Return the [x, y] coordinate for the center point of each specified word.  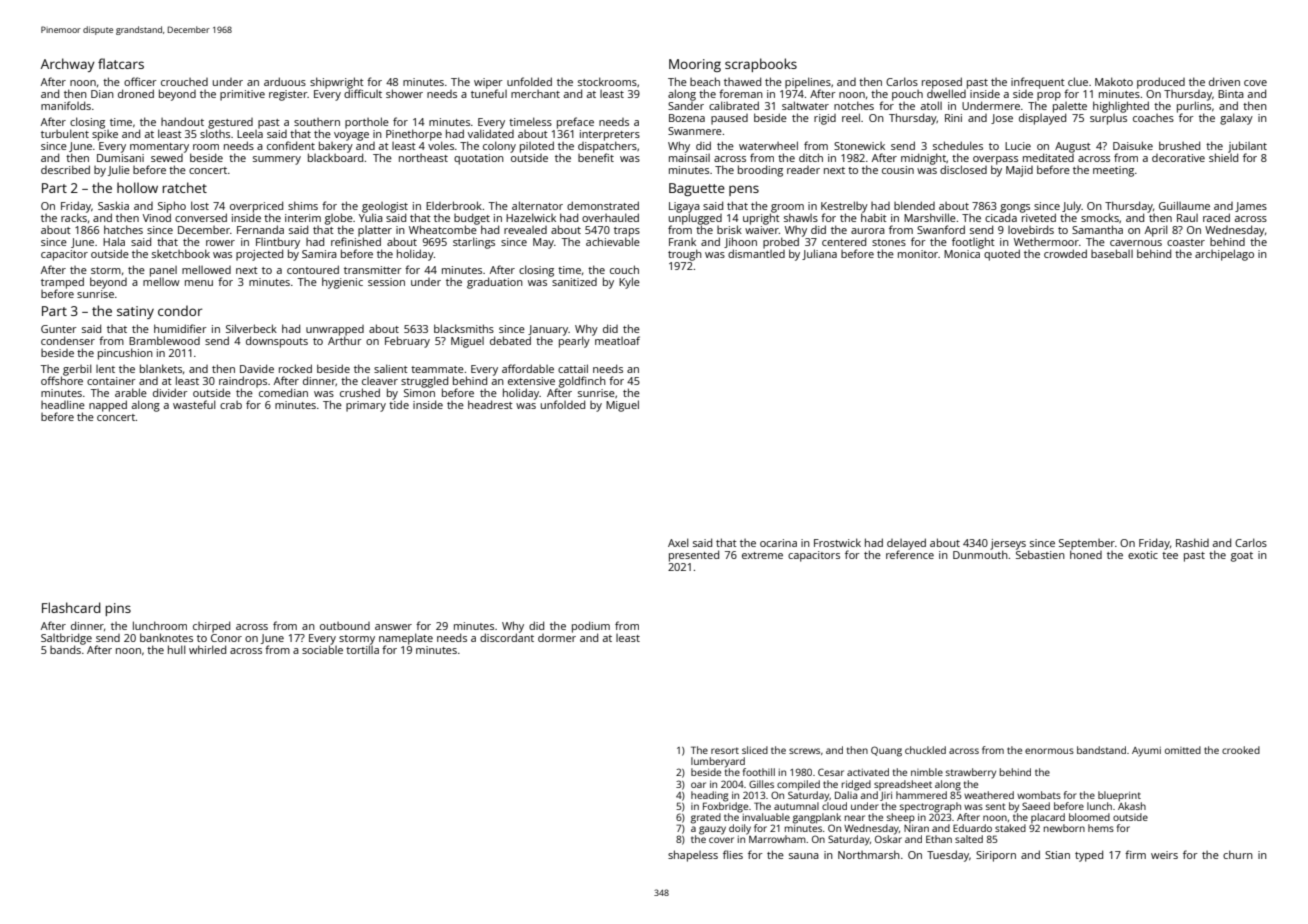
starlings [474, 243]
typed [1089, 856]
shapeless [693, 856]
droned [136, 93]
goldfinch [582, 382]
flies [733, 854]
